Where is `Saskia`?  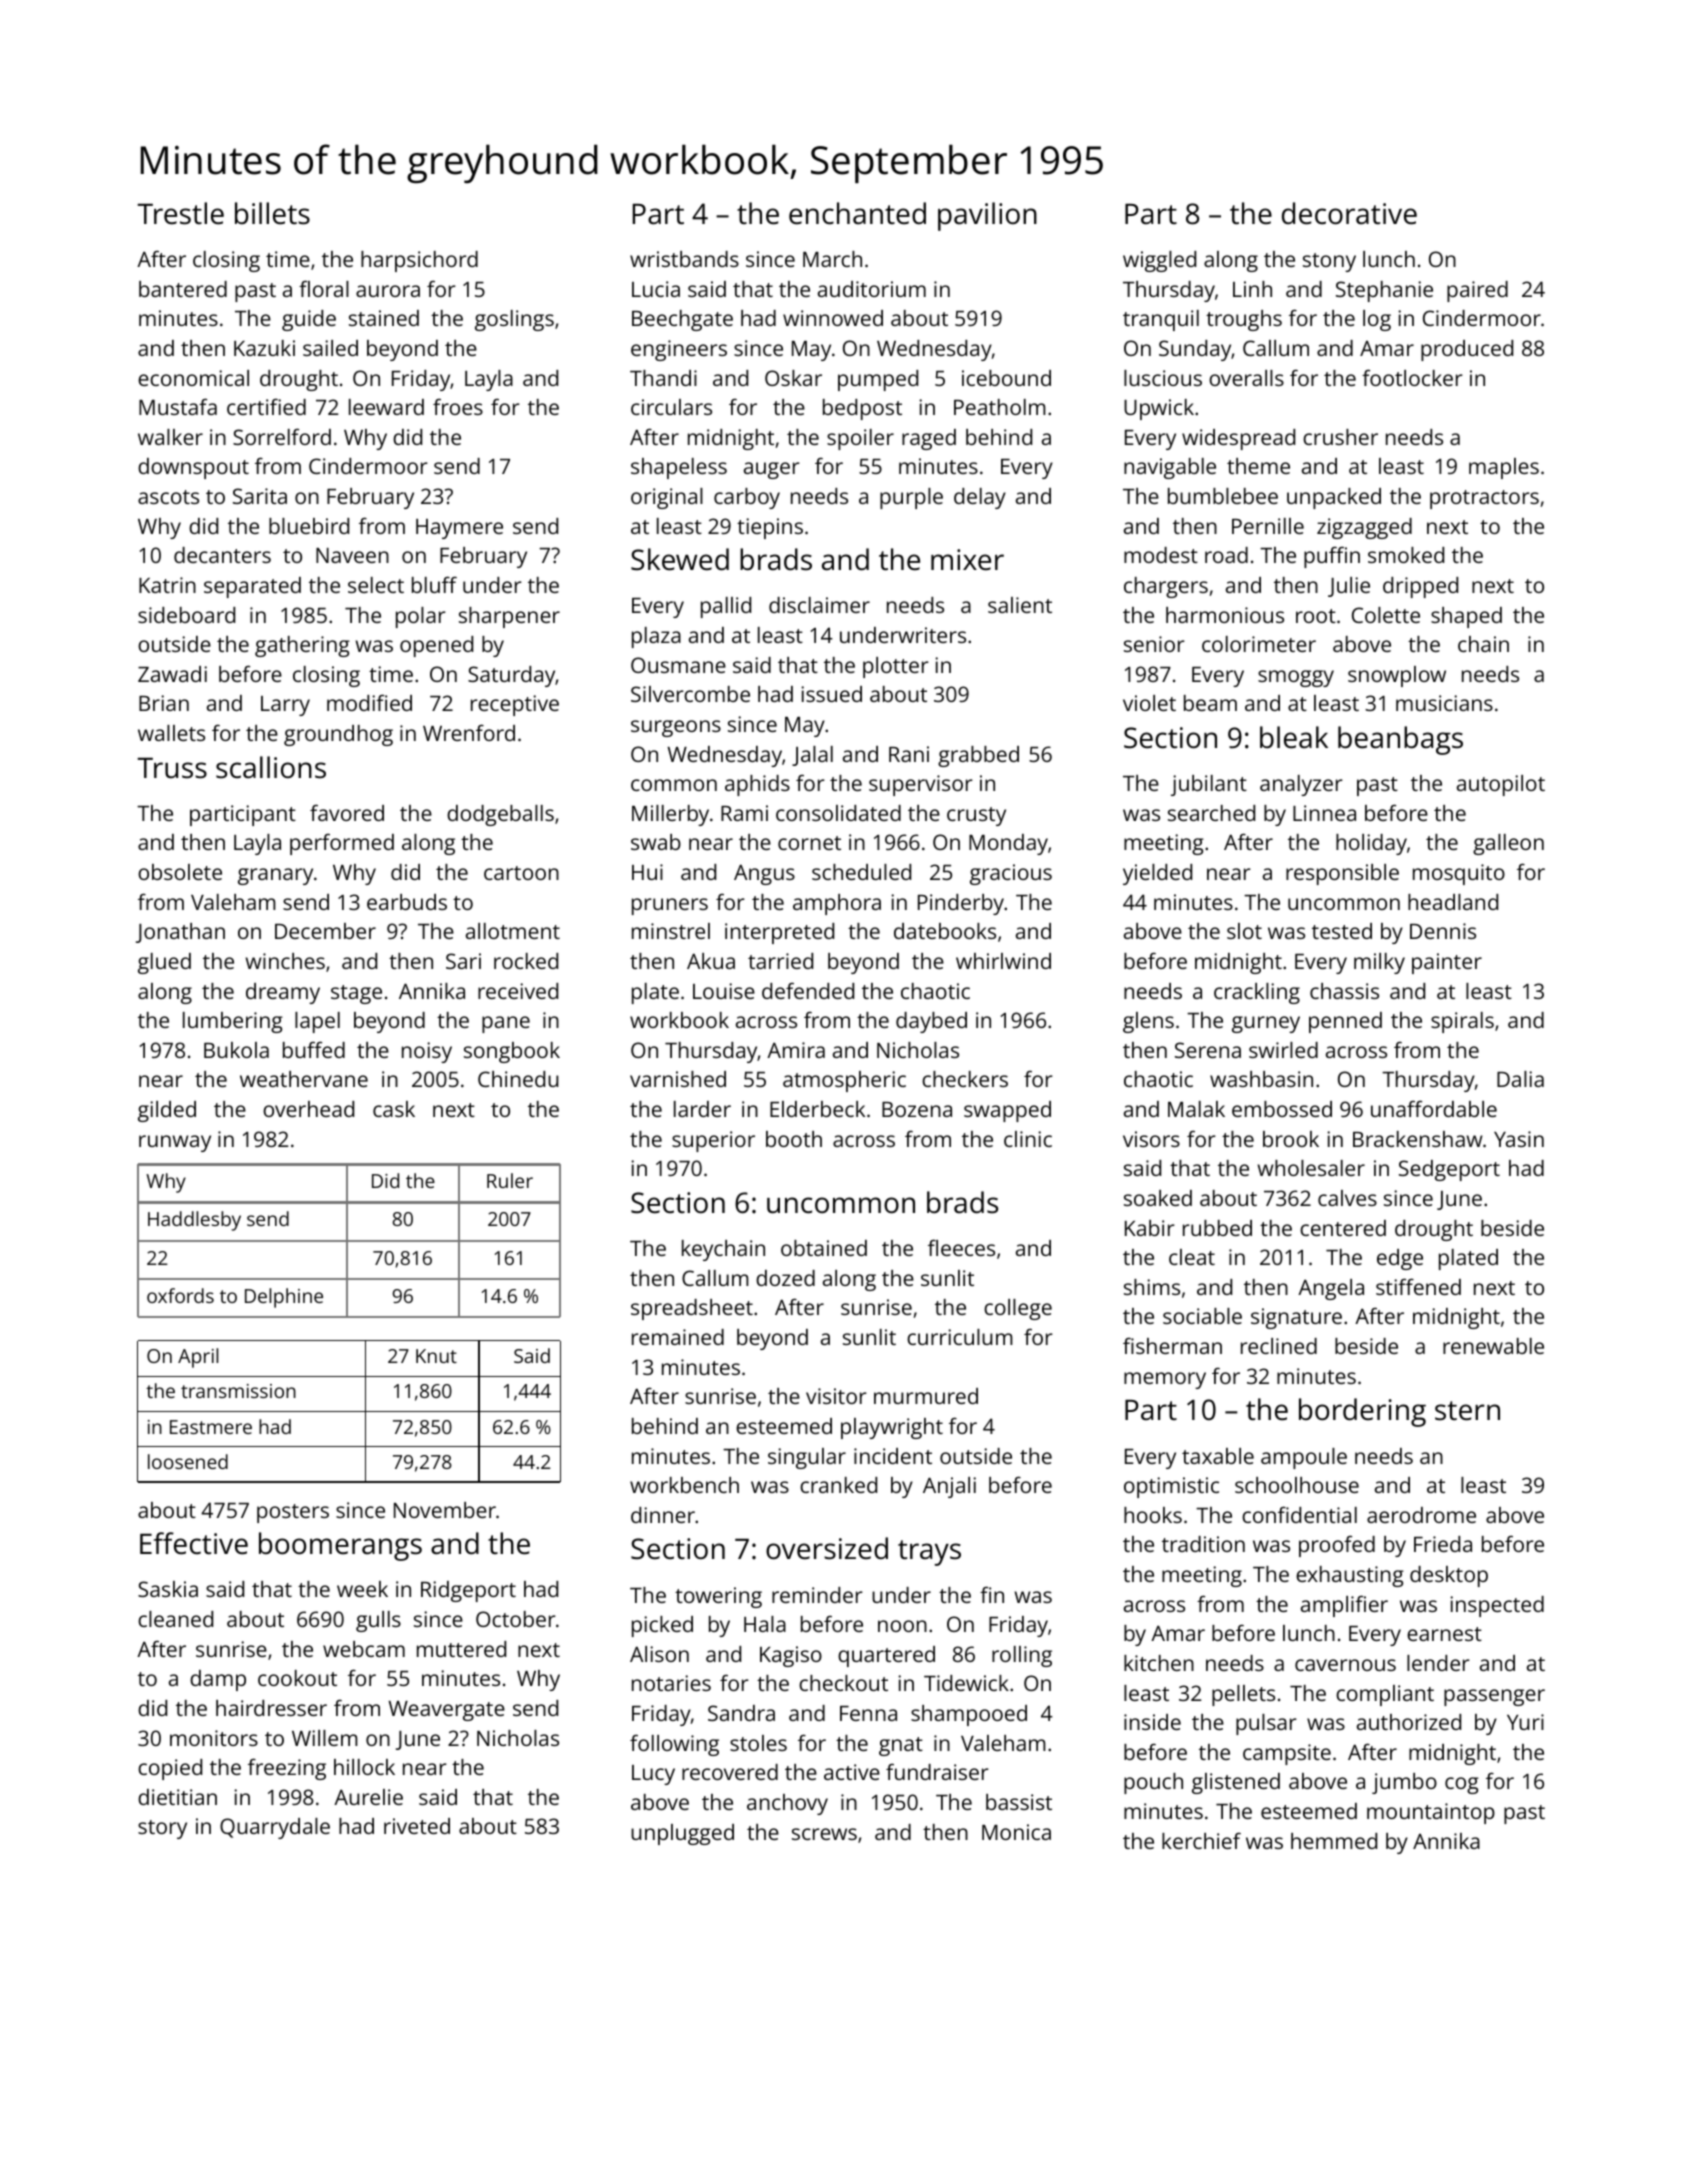
Saskia is located at coordinates (168, 1589).
